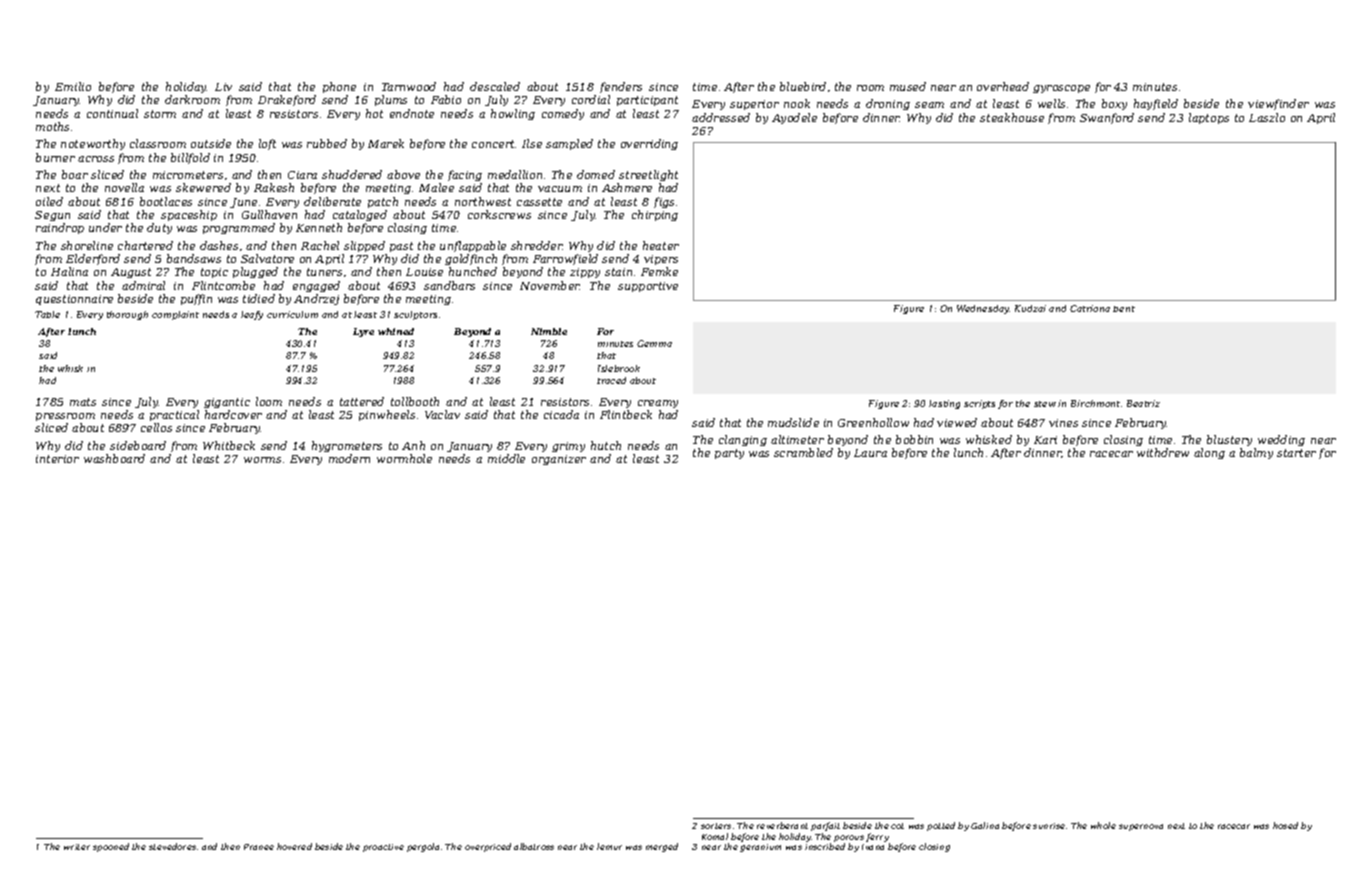 Image resolution: width=1372 pixels, height=887 pixels. I want to click on descaled, so click(495, 86).
